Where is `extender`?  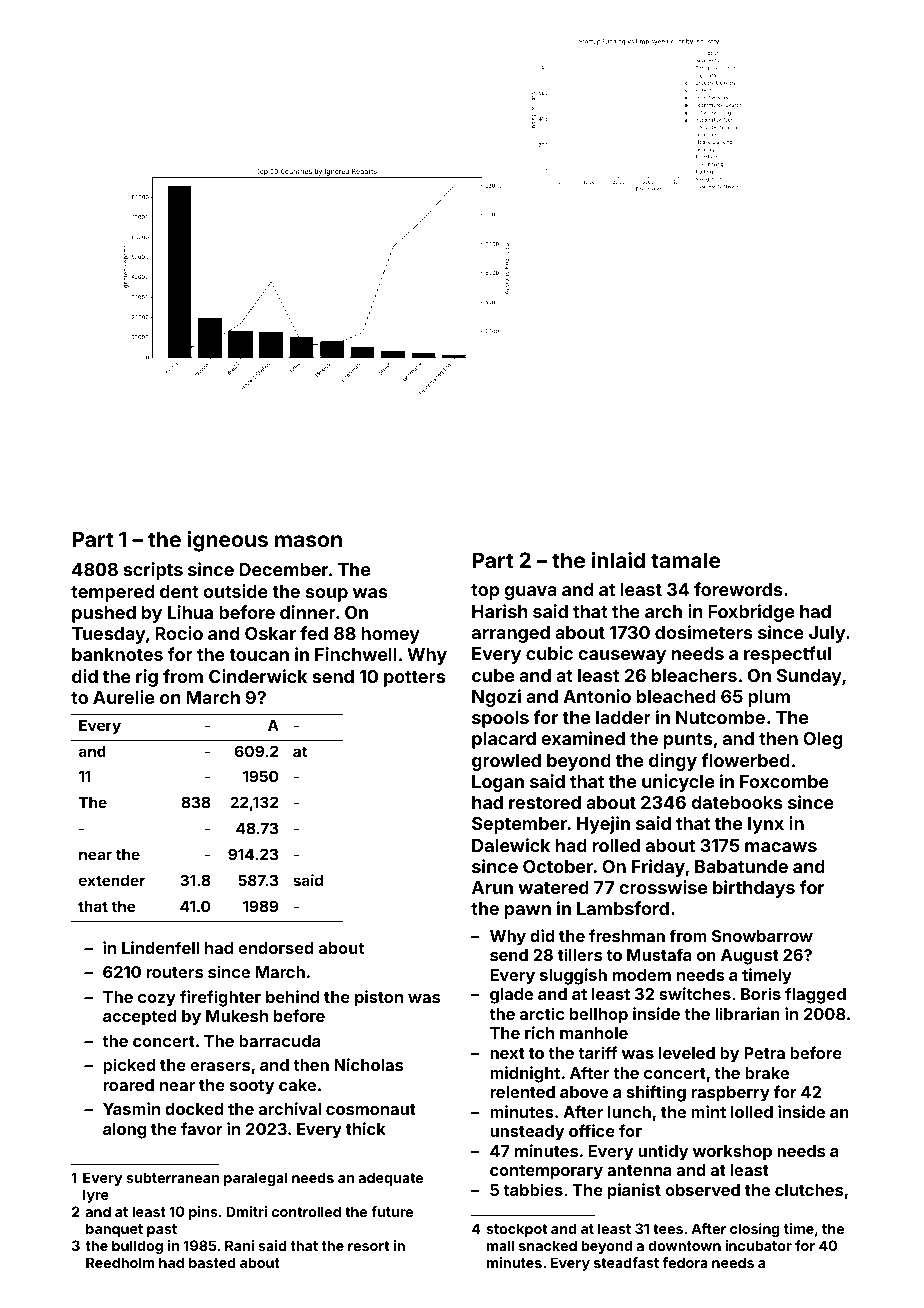
extender is located at coordinates (112, 880).
